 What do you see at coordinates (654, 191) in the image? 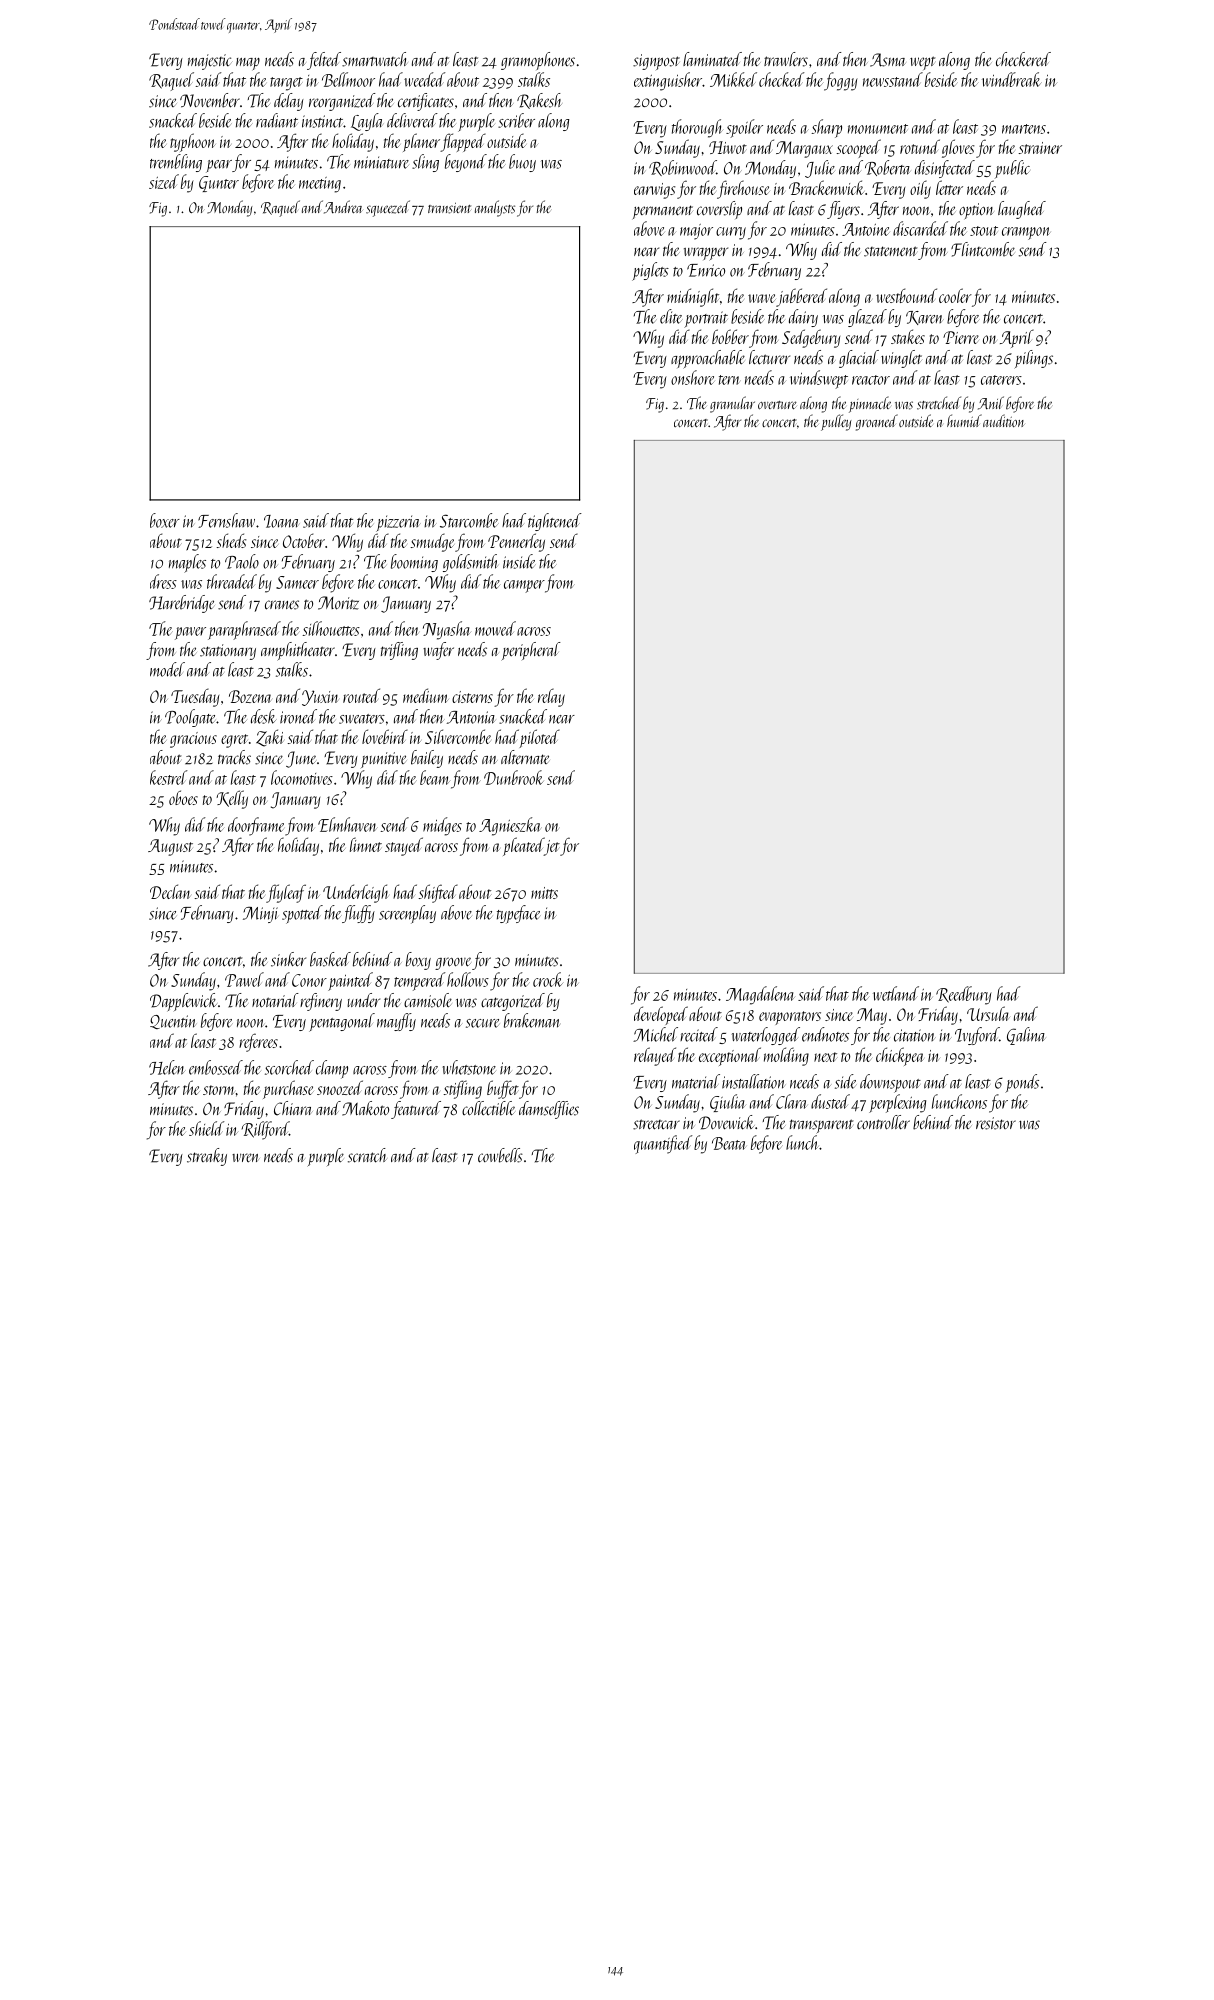
I see `earwigs` at bounding box center [654, 191].
